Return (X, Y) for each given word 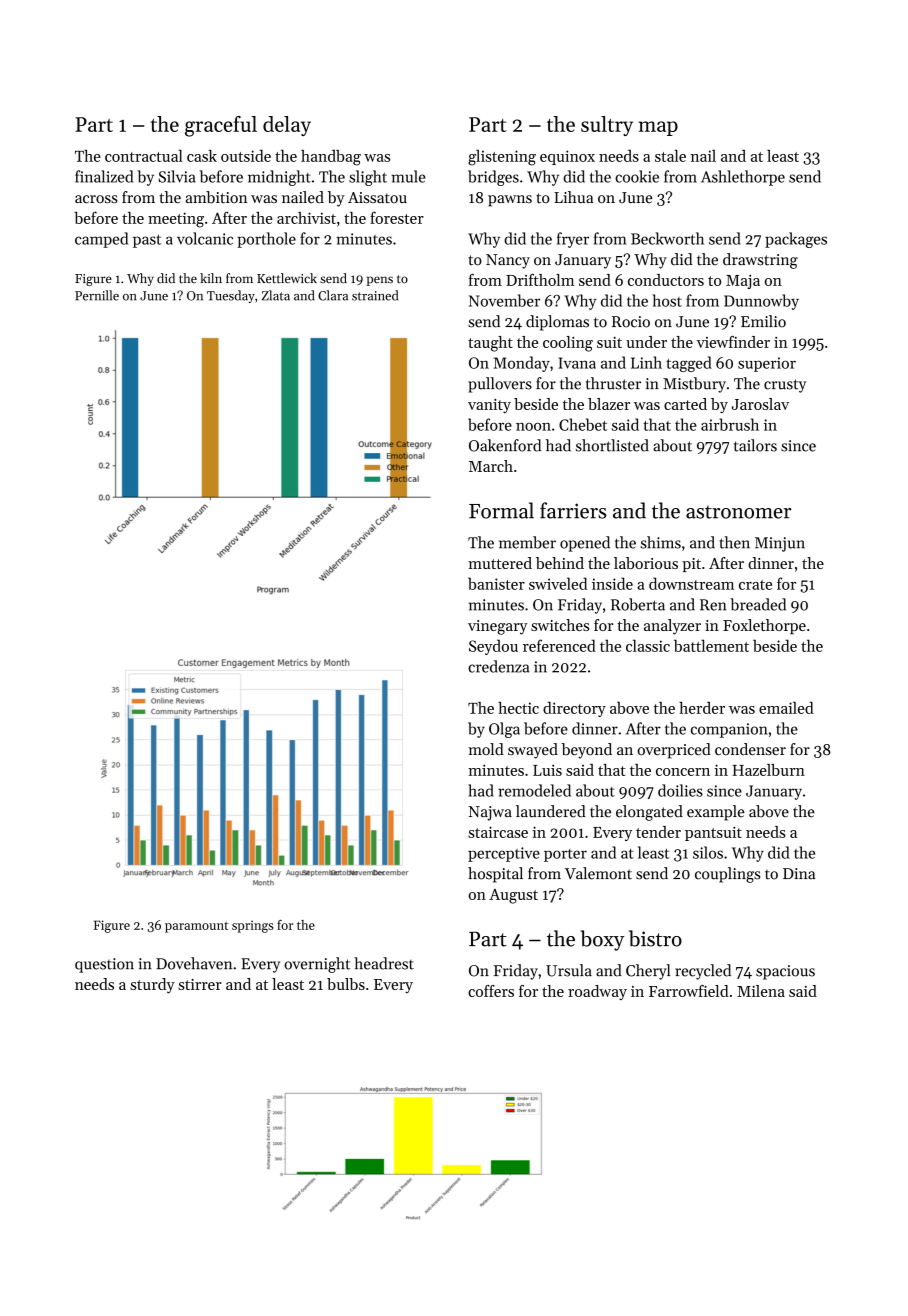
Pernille (97, 295)
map (658, 128)
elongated (649, 813)
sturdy (152, 986)
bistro (655, 938)
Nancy (508, 261)
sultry (607, 126)
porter (565, 855)
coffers (491, 991)
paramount (196, 927)
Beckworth (667, 238)
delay (287, 126)
